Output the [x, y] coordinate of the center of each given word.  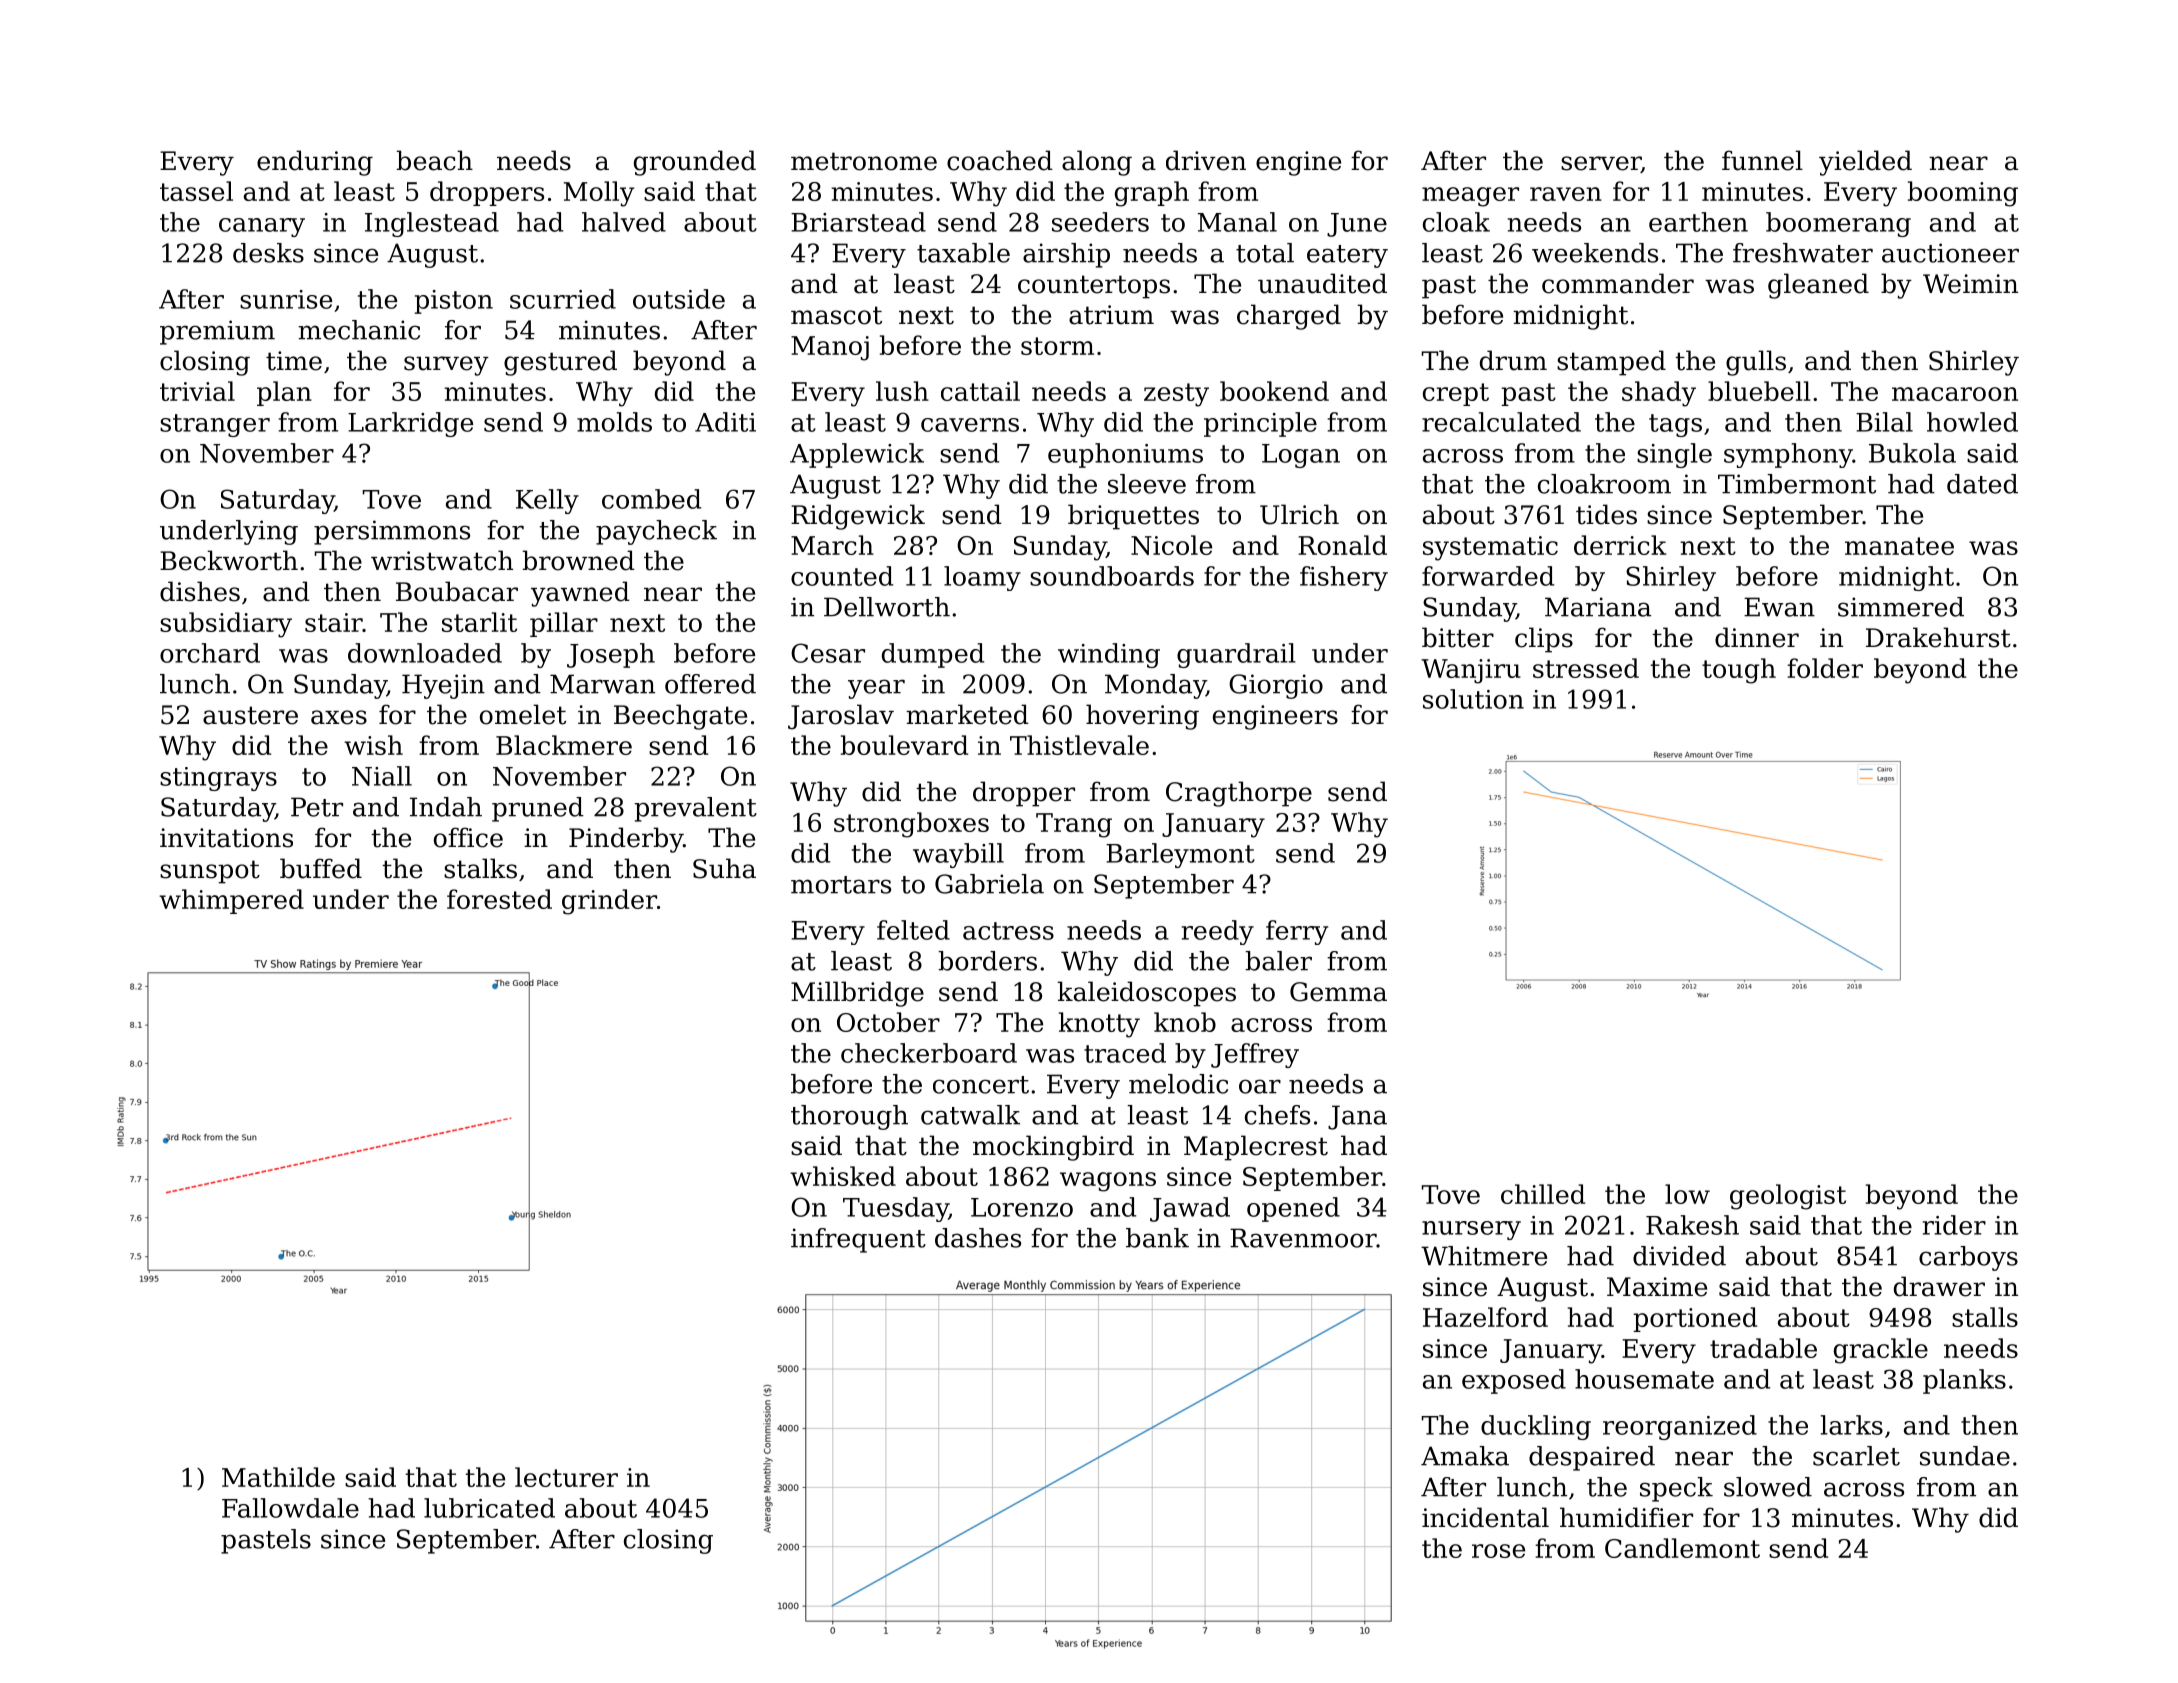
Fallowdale [290, 1508]
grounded [695, 163]
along [1097, 163]
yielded [1865, 163]
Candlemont [1682, 1548]
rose [1498, 1551]
